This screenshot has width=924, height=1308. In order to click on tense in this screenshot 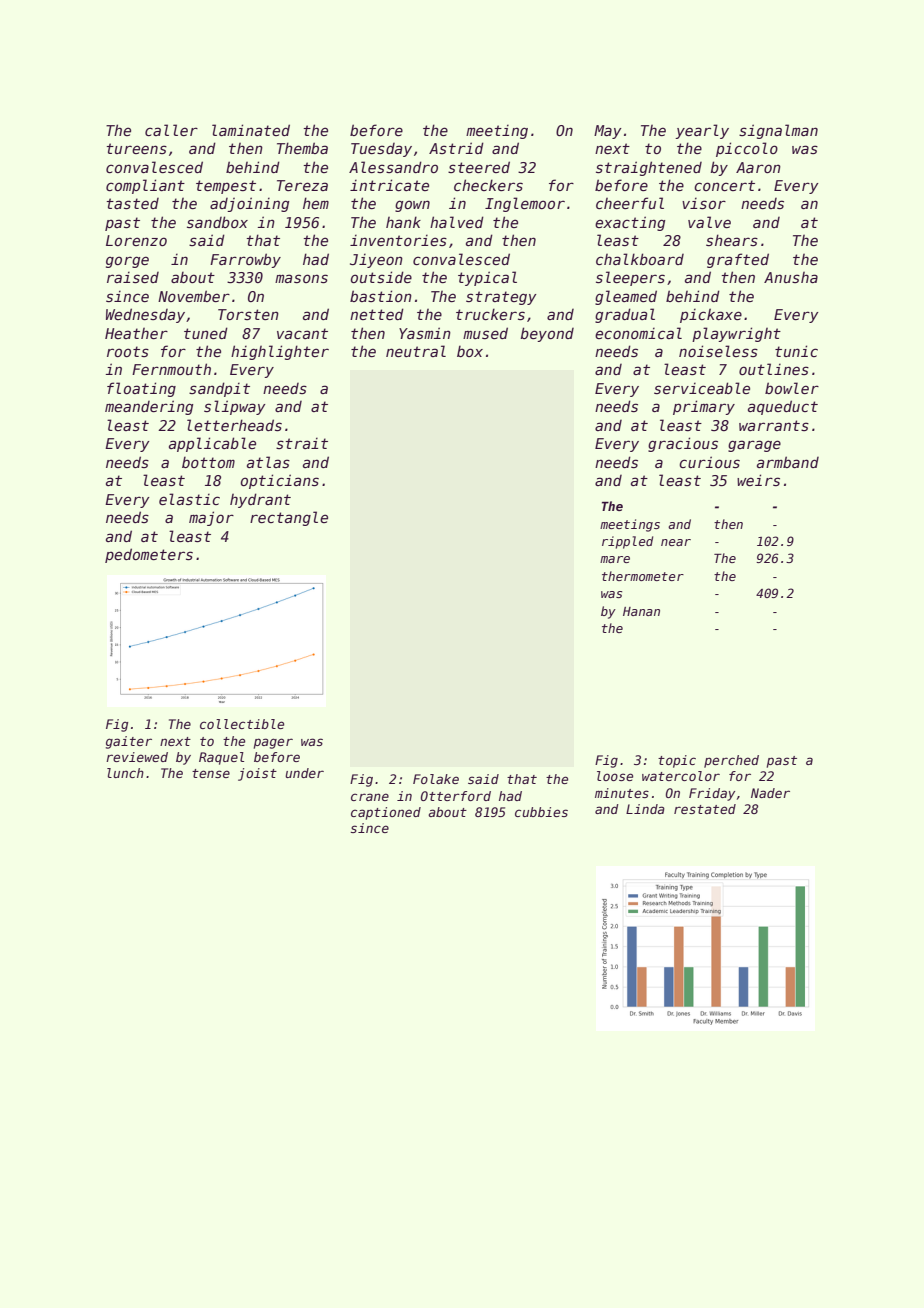, I will do `click(211, 773)`.
